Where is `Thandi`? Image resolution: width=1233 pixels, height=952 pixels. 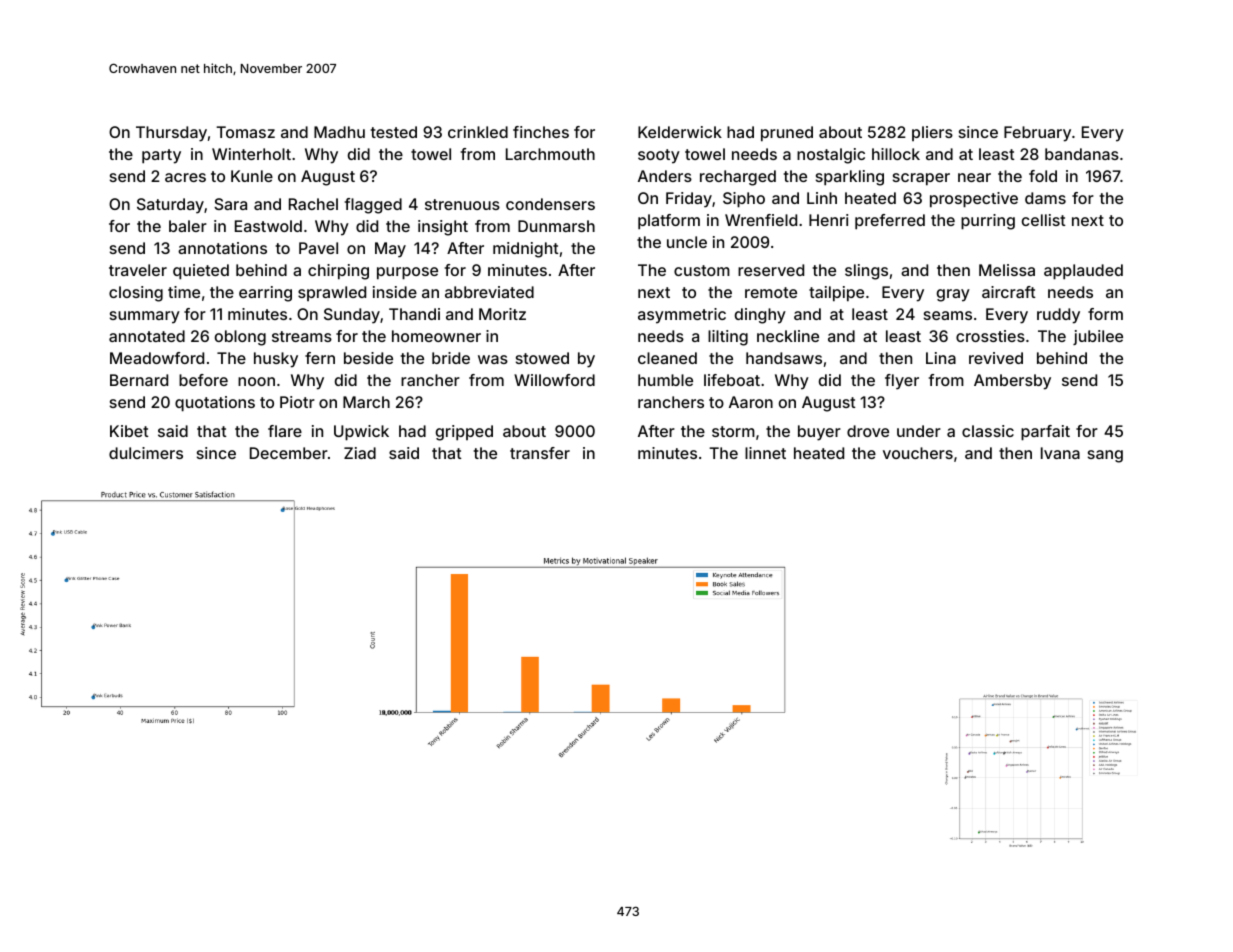 Thandi is located at coordinates (414, 314).
